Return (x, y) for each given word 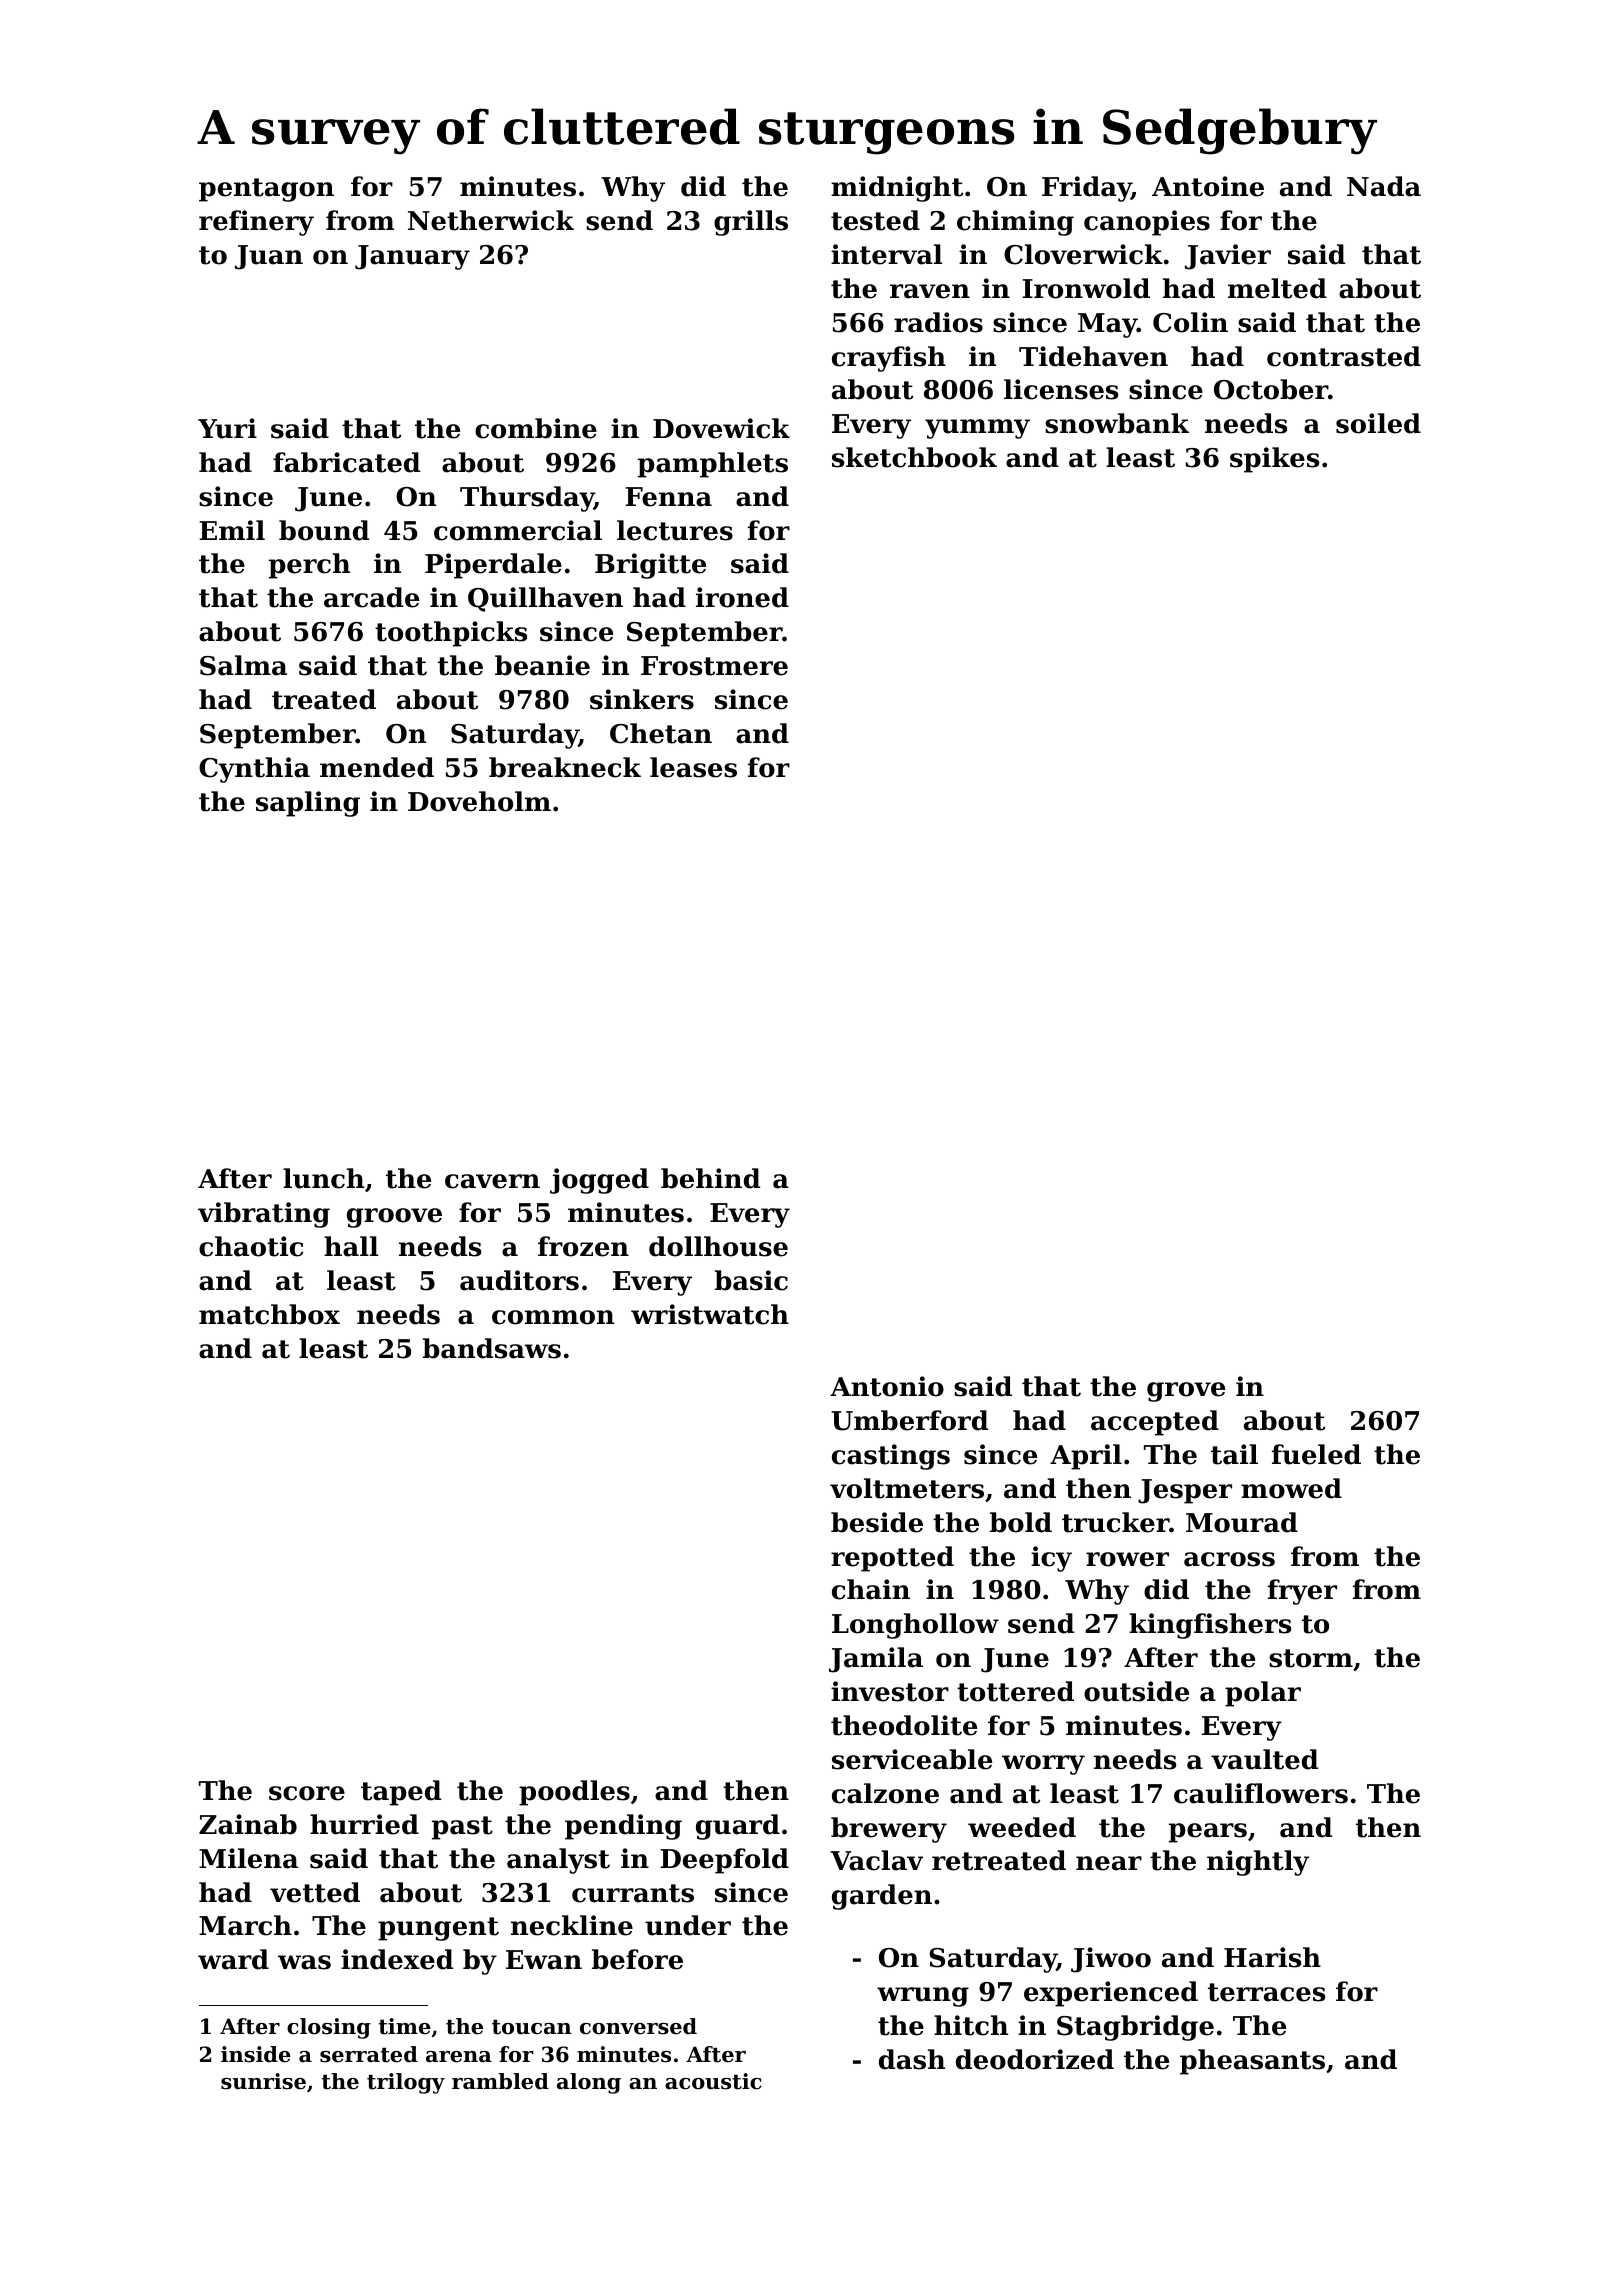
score (307, 1793)
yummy (977, 429)
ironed (742, 597)
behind (710, 1178)
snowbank (1117, 423)
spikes (1274, 460)
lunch (323, 1178)
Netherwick (491, 220)
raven (930, 291)
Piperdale (493, 566)
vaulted (1264, 1759)
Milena (248, 1858)
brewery (889, 1830)
